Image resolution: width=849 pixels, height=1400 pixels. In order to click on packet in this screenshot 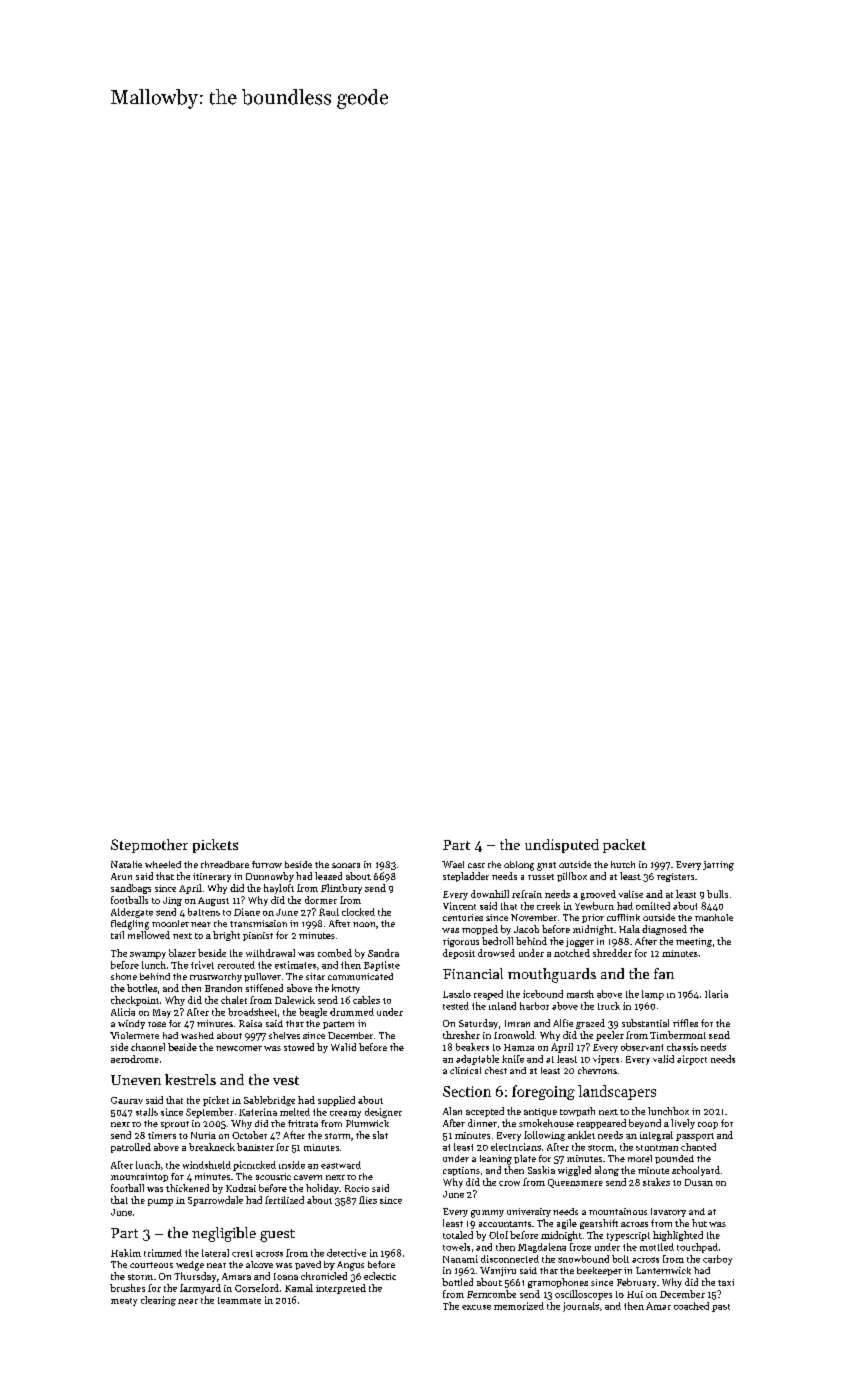, I will do `click(624, 846)`.
